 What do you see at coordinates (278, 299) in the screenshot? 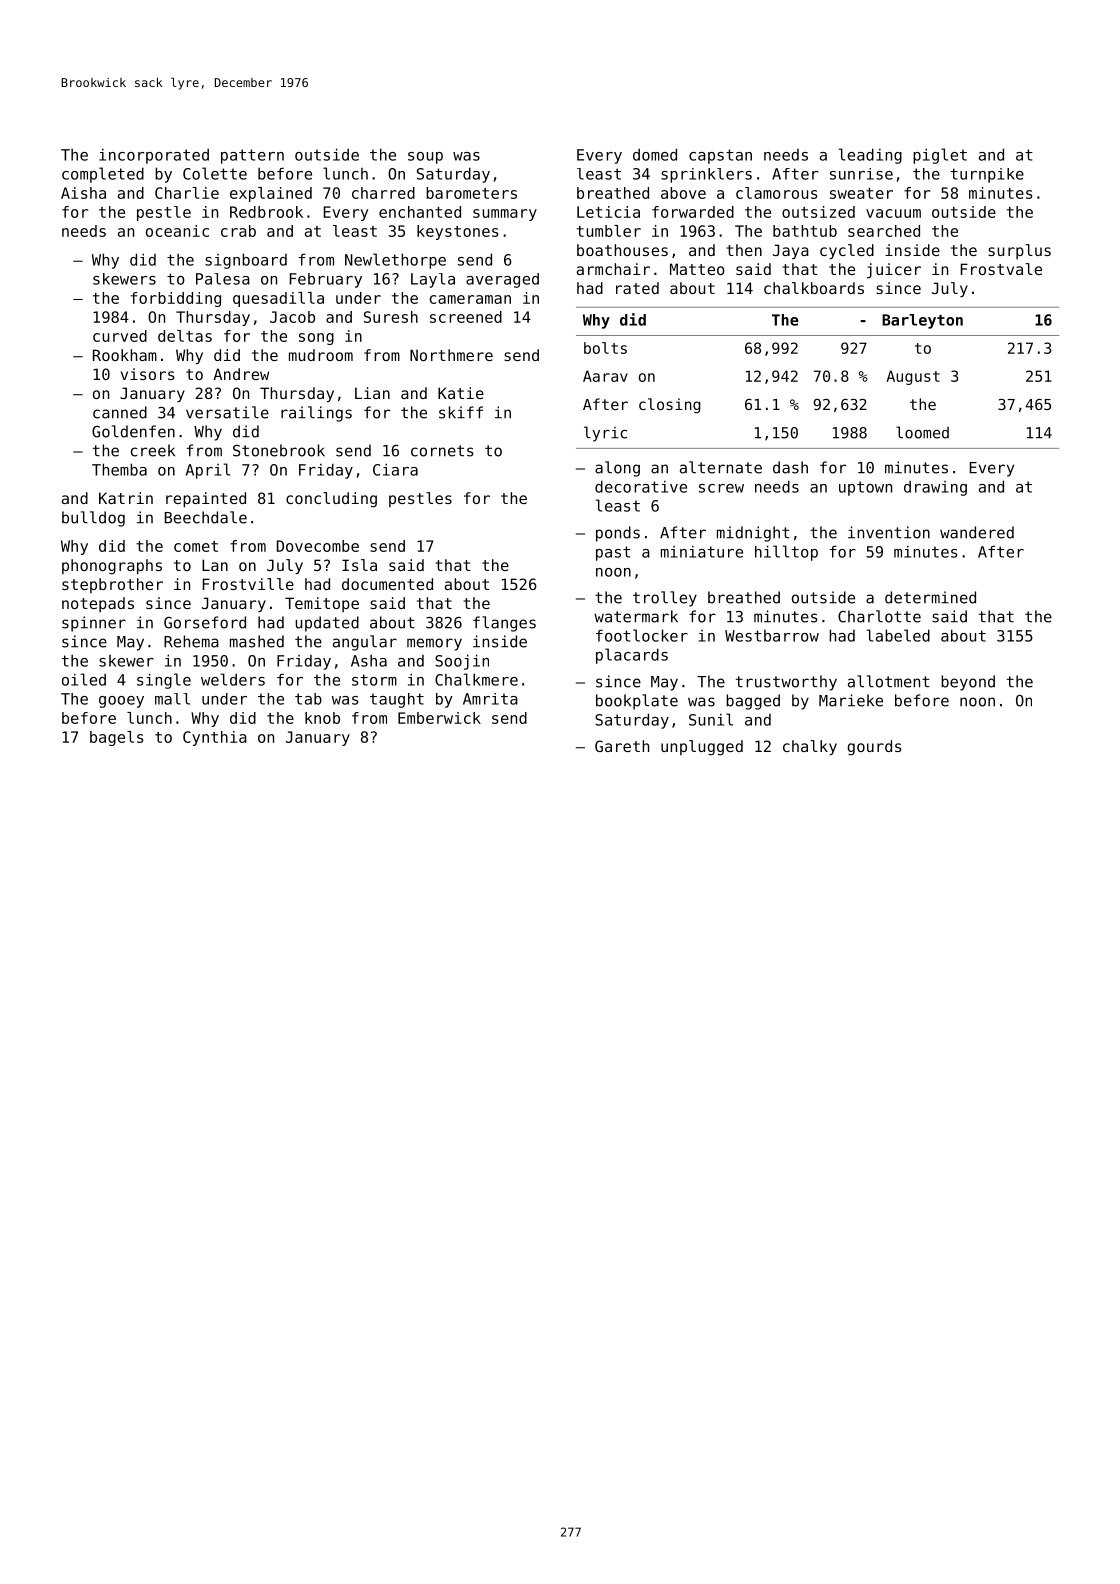
I see `quesadilla` at bounding box center [278, 299].
